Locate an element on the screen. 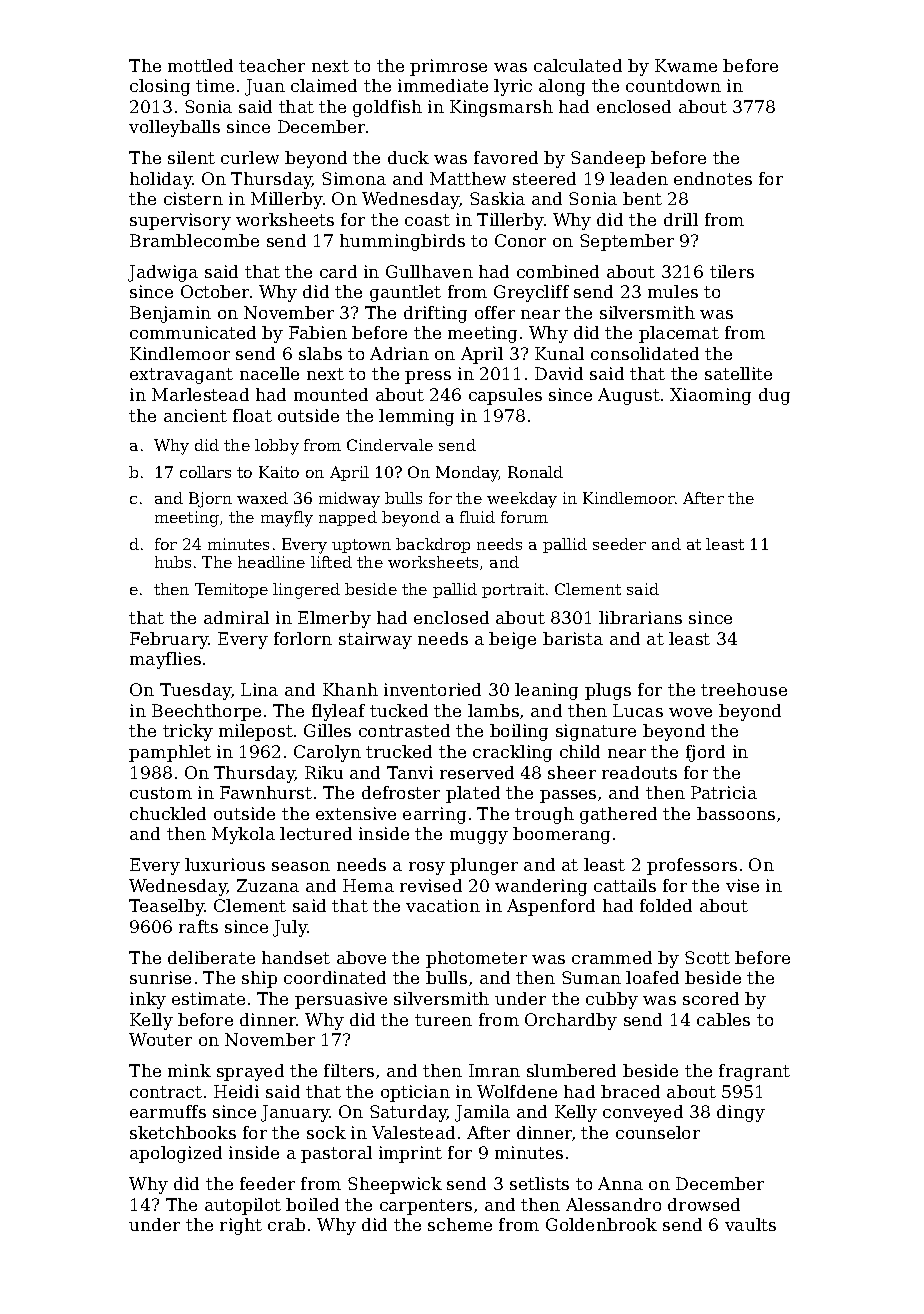 The image size is (924, 1314). combined is located at coordinates (558, 271).
